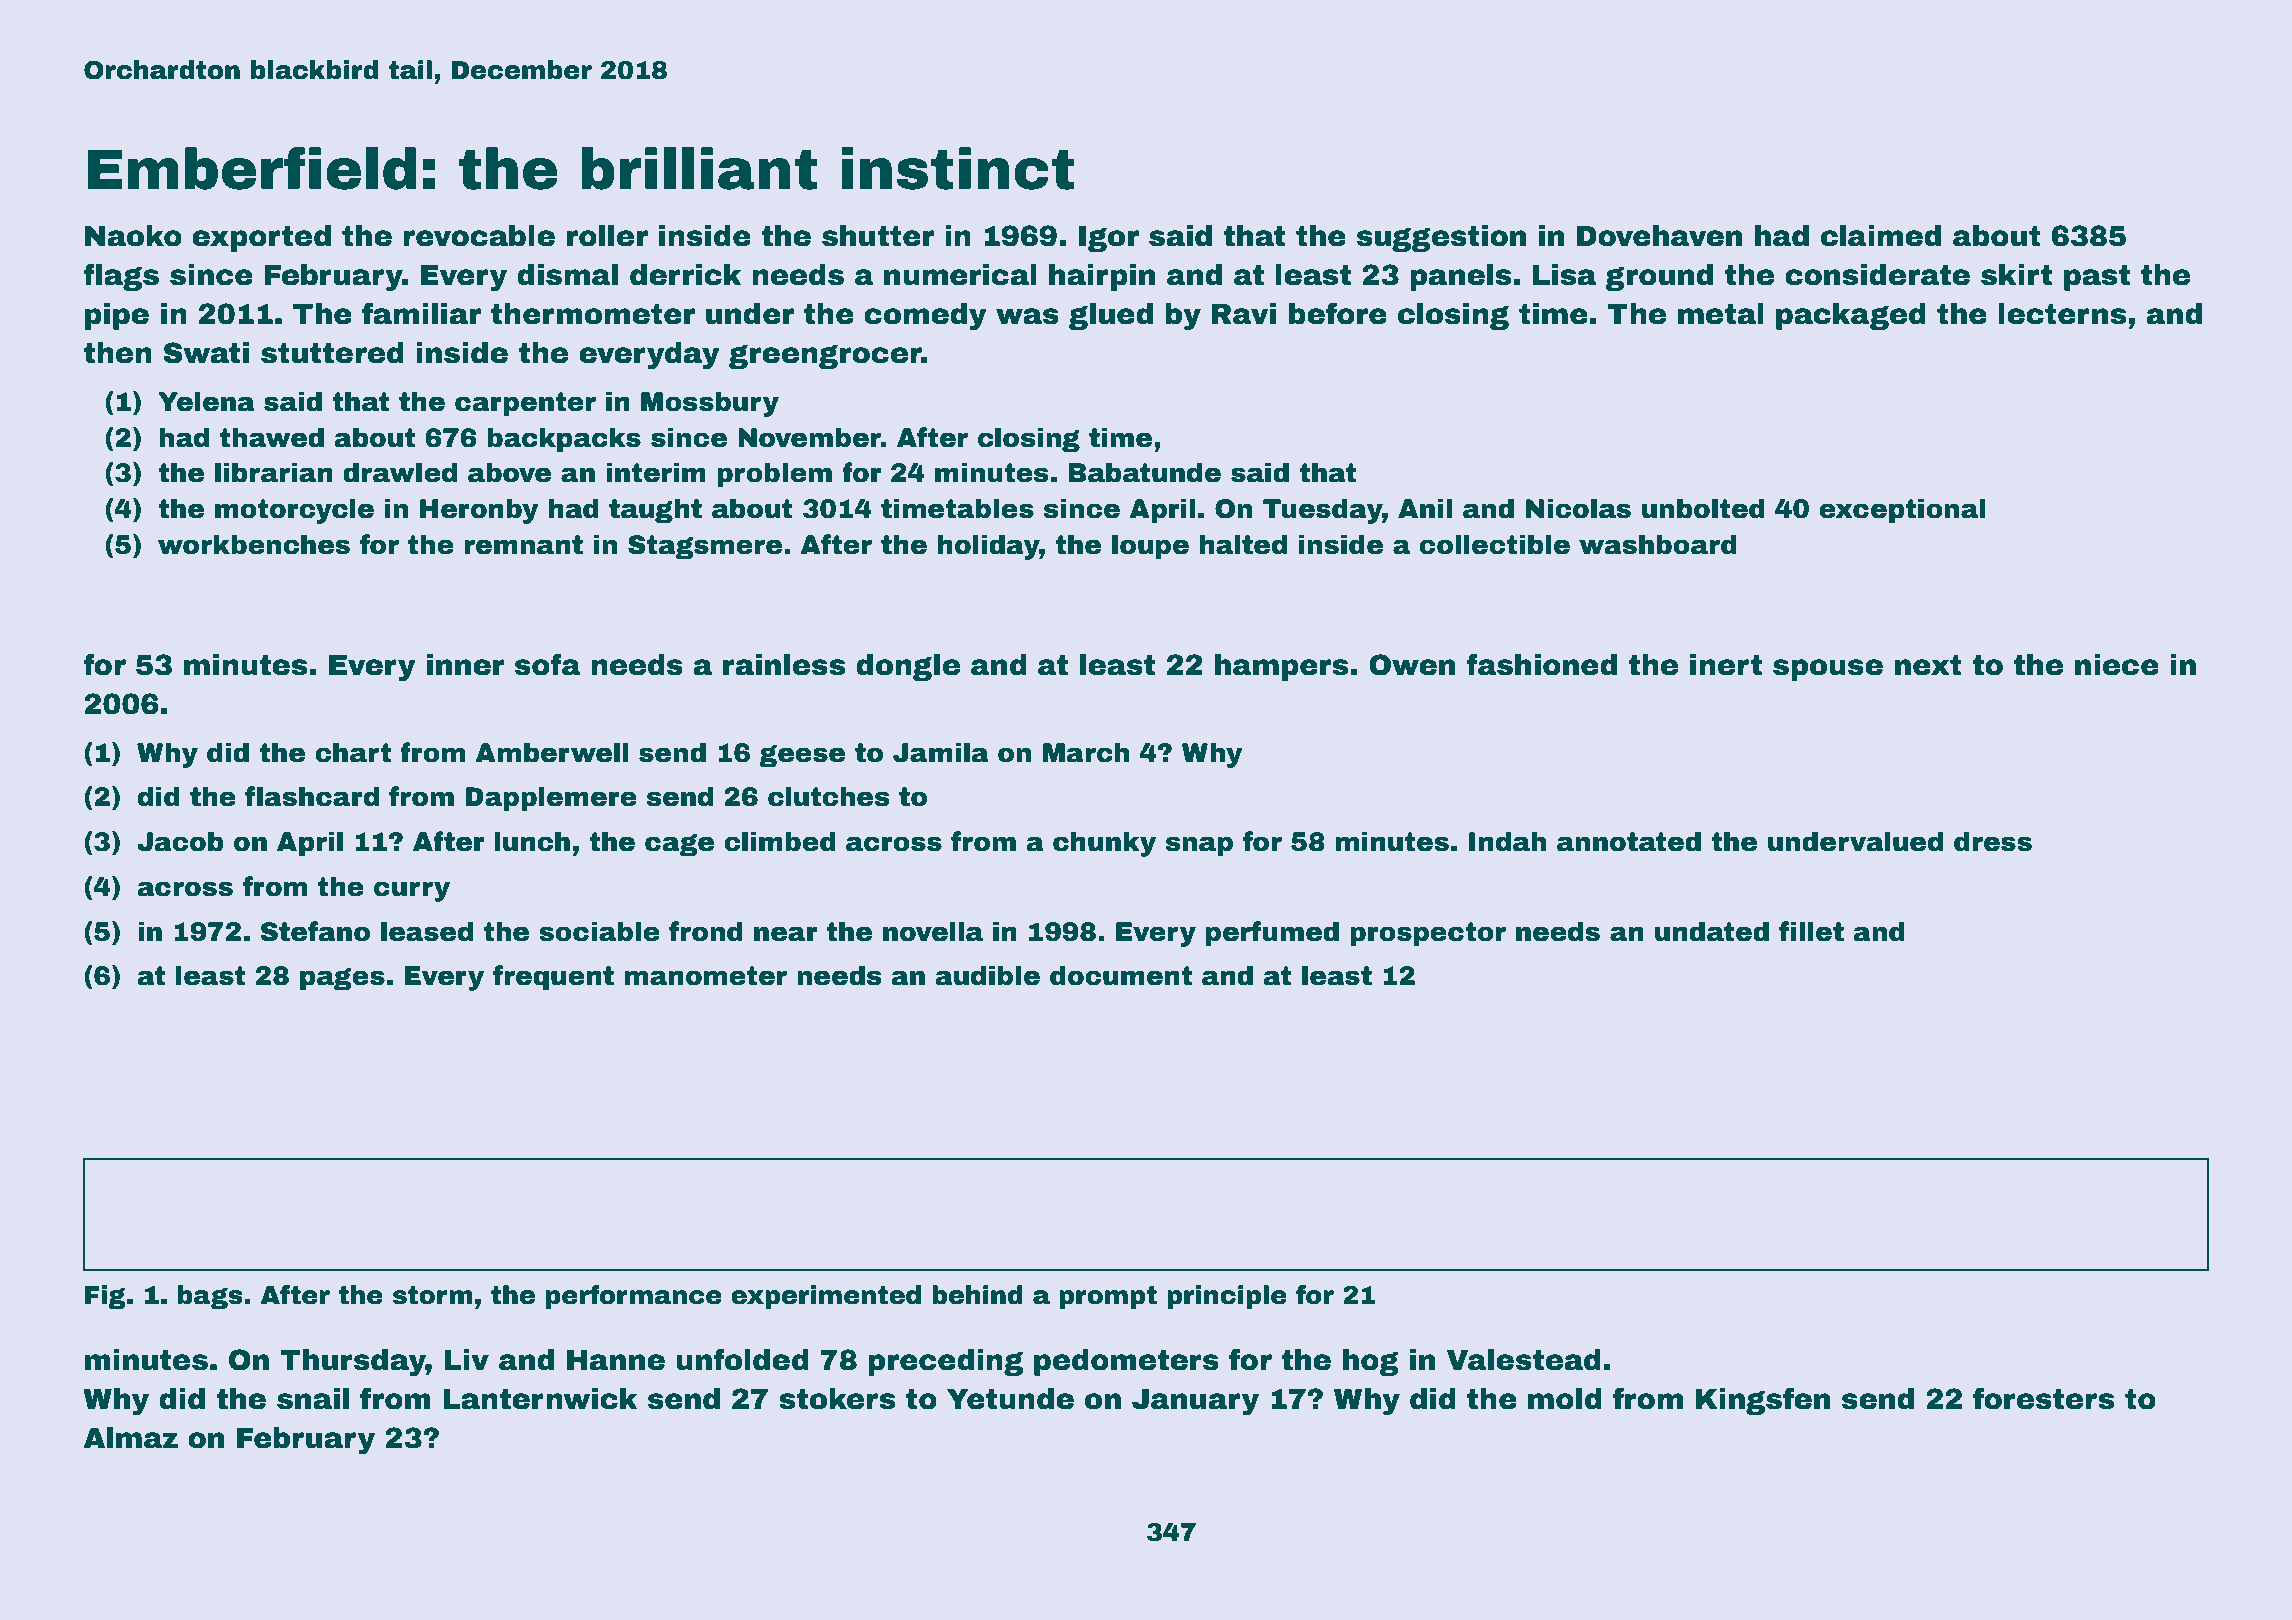 The image size is (2292, 1620). I want to click on claimed, so click(1881, 236).
